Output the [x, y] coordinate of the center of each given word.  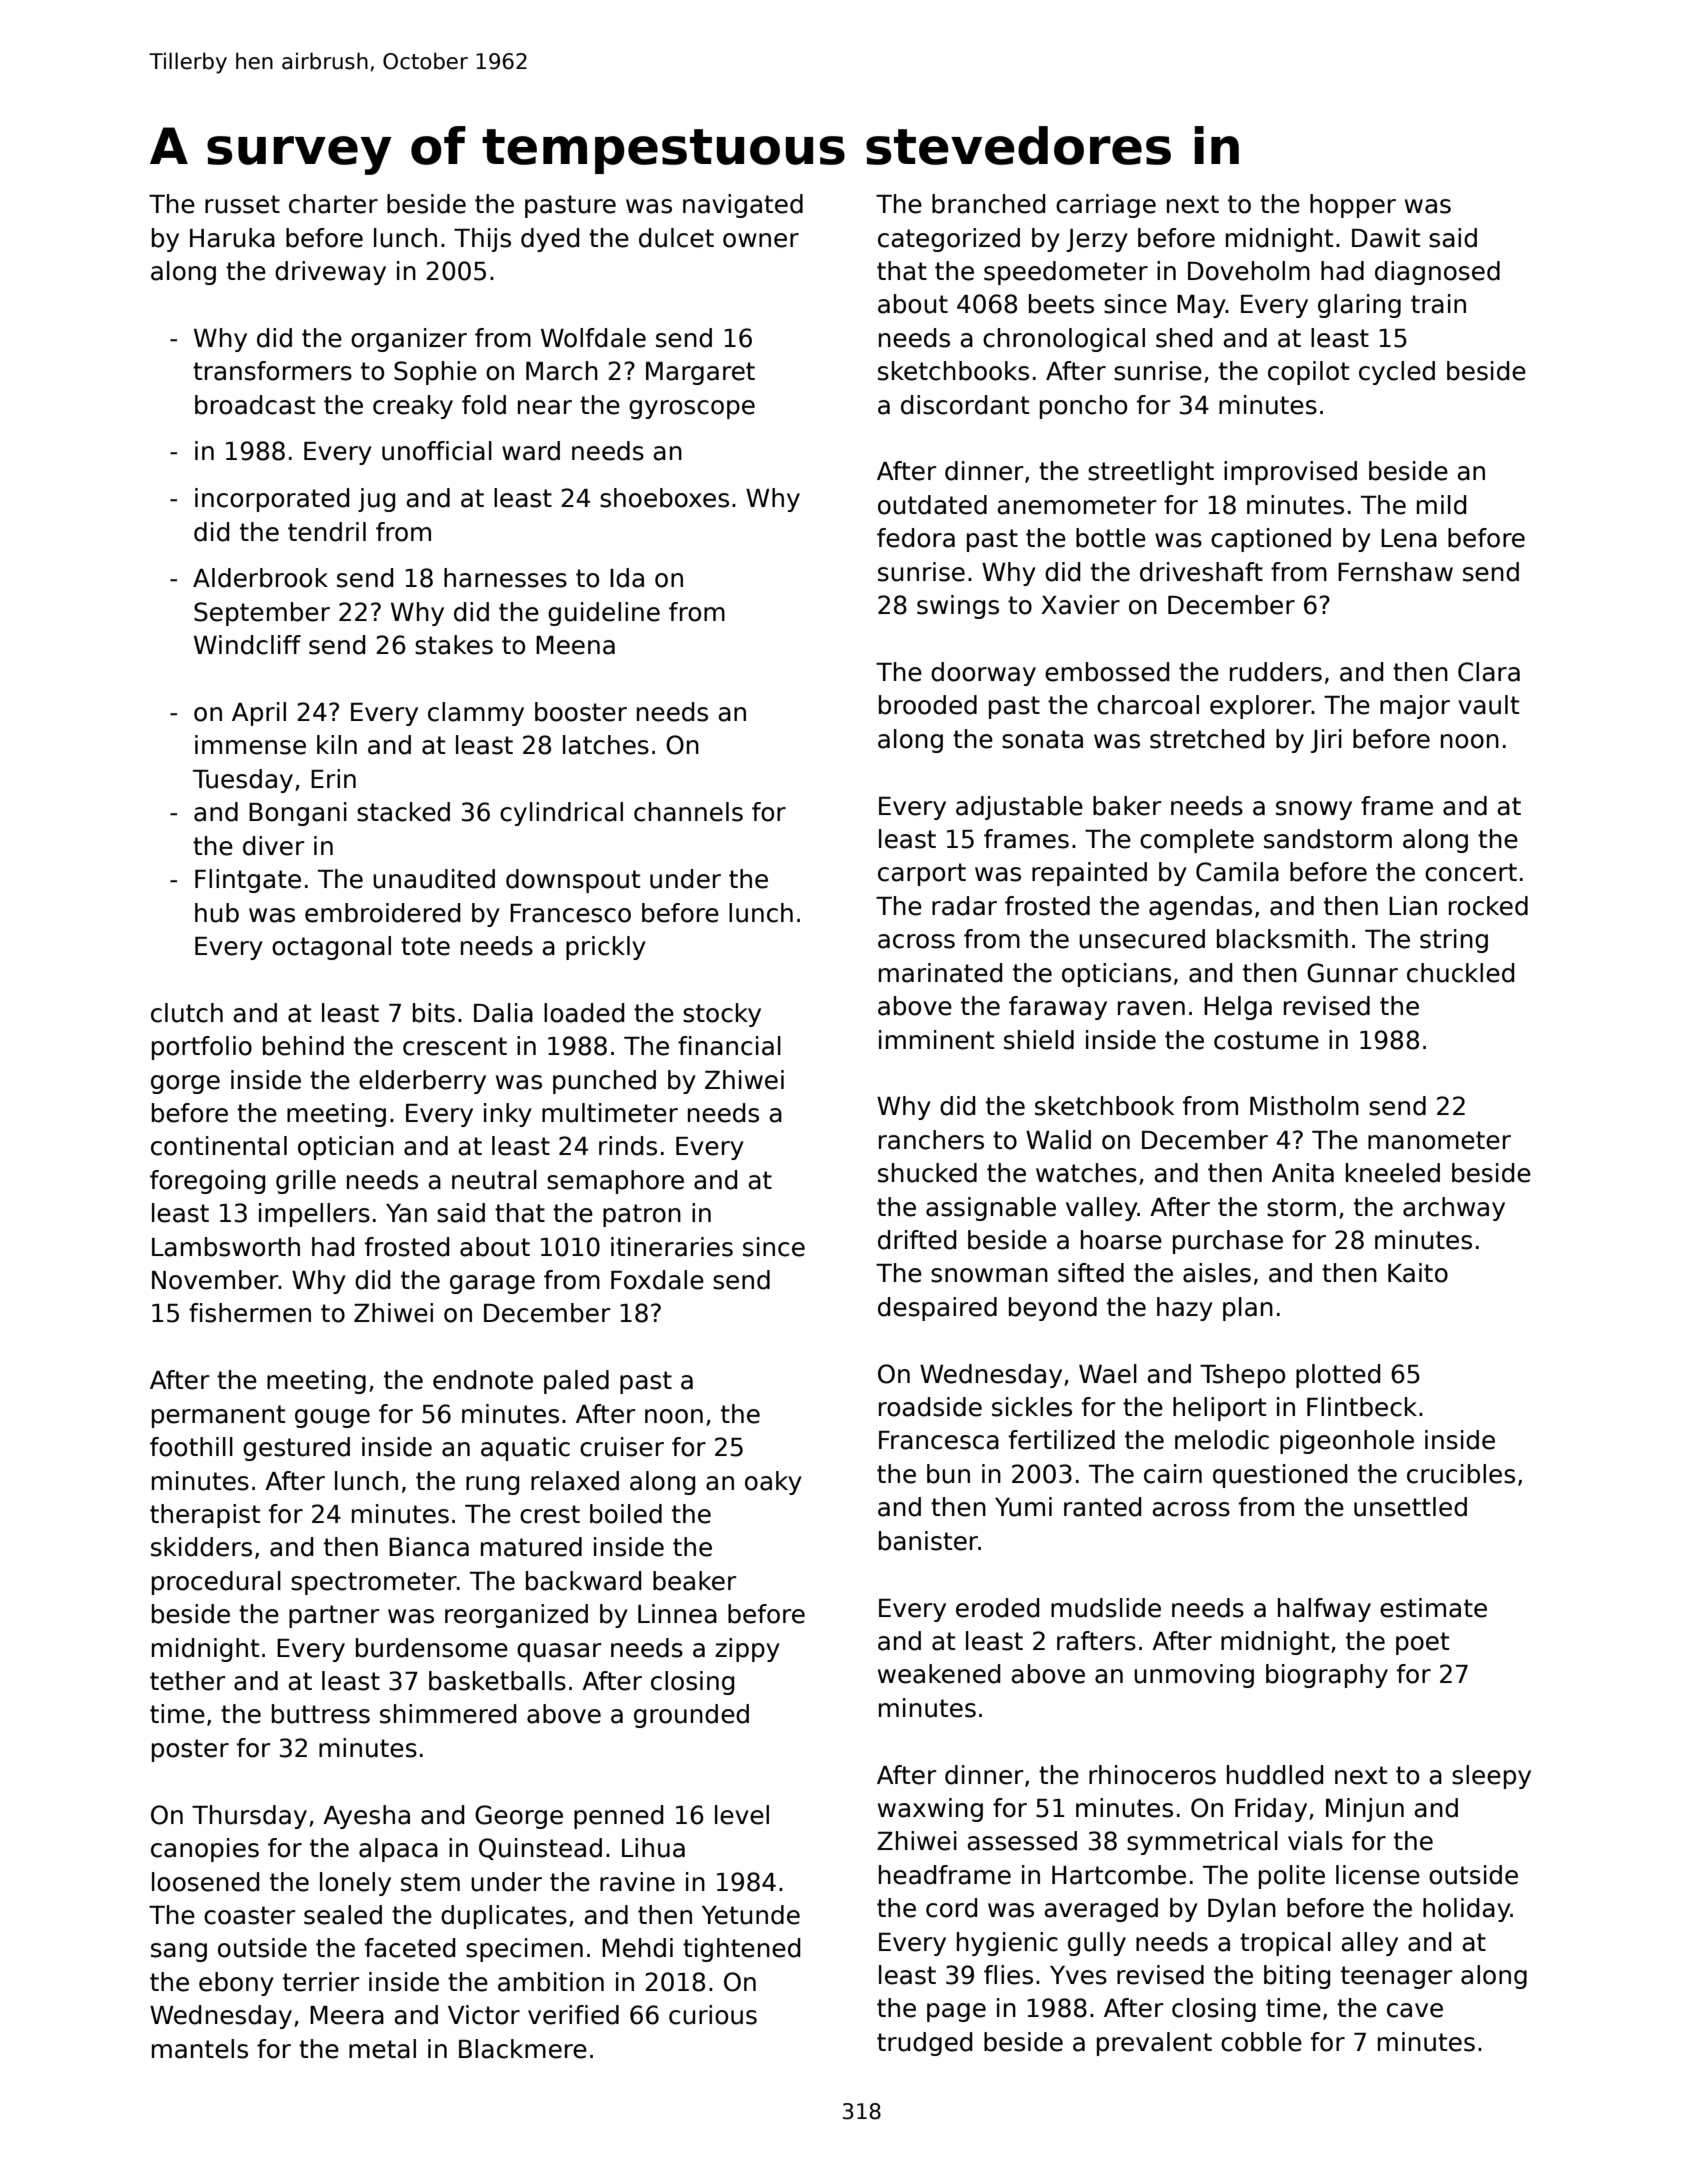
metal [382, 2049]
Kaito [1418, 1273]
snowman [989, 1275]
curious [713, 2015]
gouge [332, 1418]
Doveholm [1249, 271]
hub [217, 913]
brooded [928, 705]
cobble [1261, 2042]
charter [333, 204]
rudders [1276, 672]
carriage [1106, 206]
